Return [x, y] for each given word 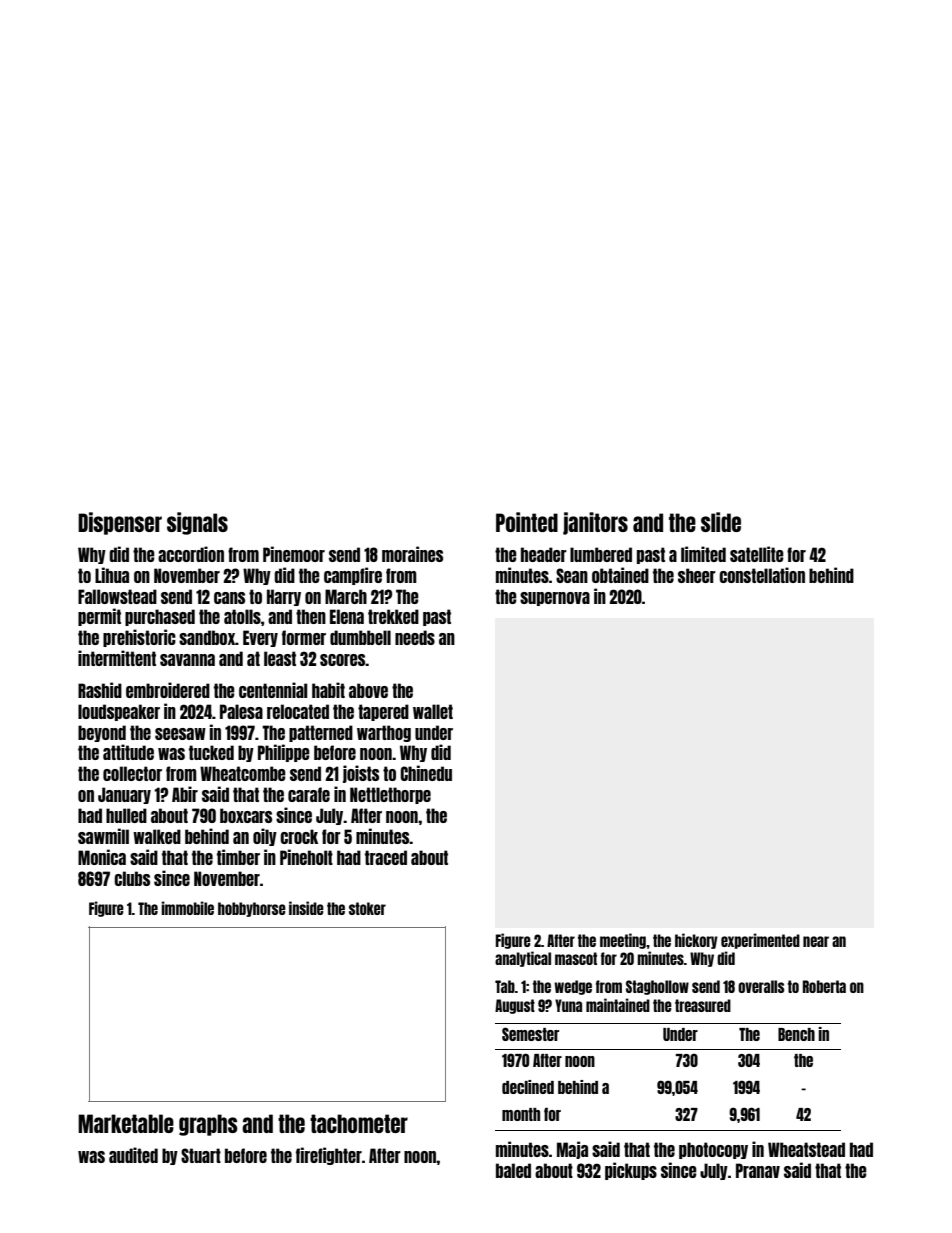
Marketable [126, 1123]
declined [528, 1087]
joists [361, 774]
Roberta [824, 986]
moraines [412, 554]
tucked [211, 752]
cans [229, 598]
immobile [187, 908]
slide [721, 522]
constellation [762, 575]
